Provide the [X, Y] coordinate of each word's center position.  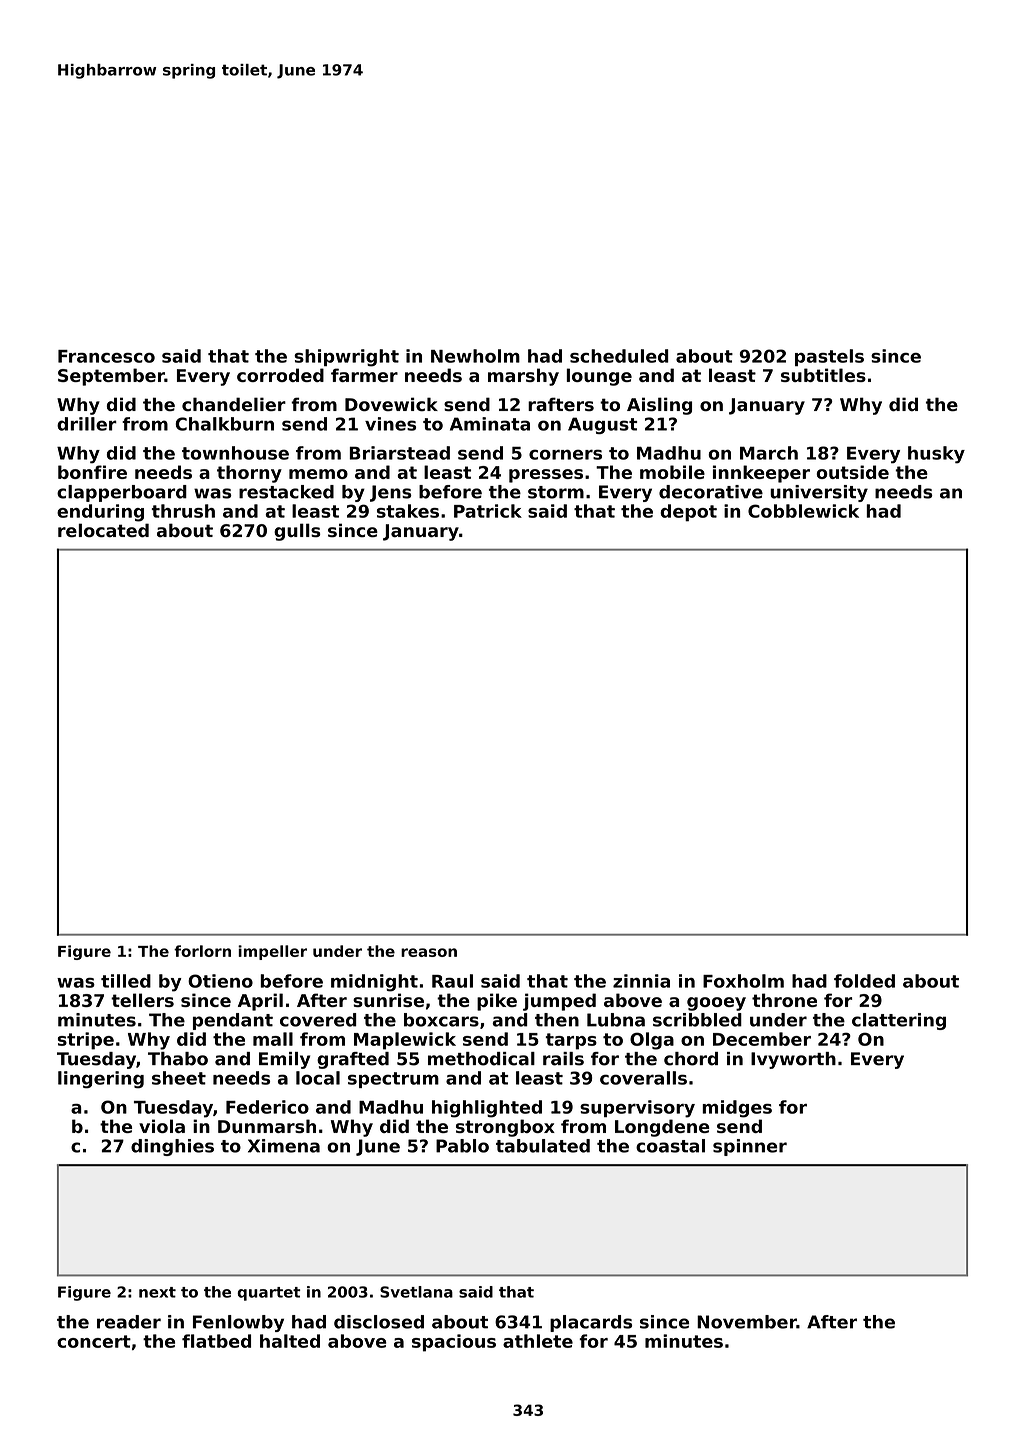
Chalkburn [224, 424]
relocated [103, 530]
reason [429, 952]
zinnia [641, 981]
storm [556, 492]
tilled [126, 981]
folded [864, 981]
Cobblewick [803, 511]
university [819, 493]
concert [94, 1341]
